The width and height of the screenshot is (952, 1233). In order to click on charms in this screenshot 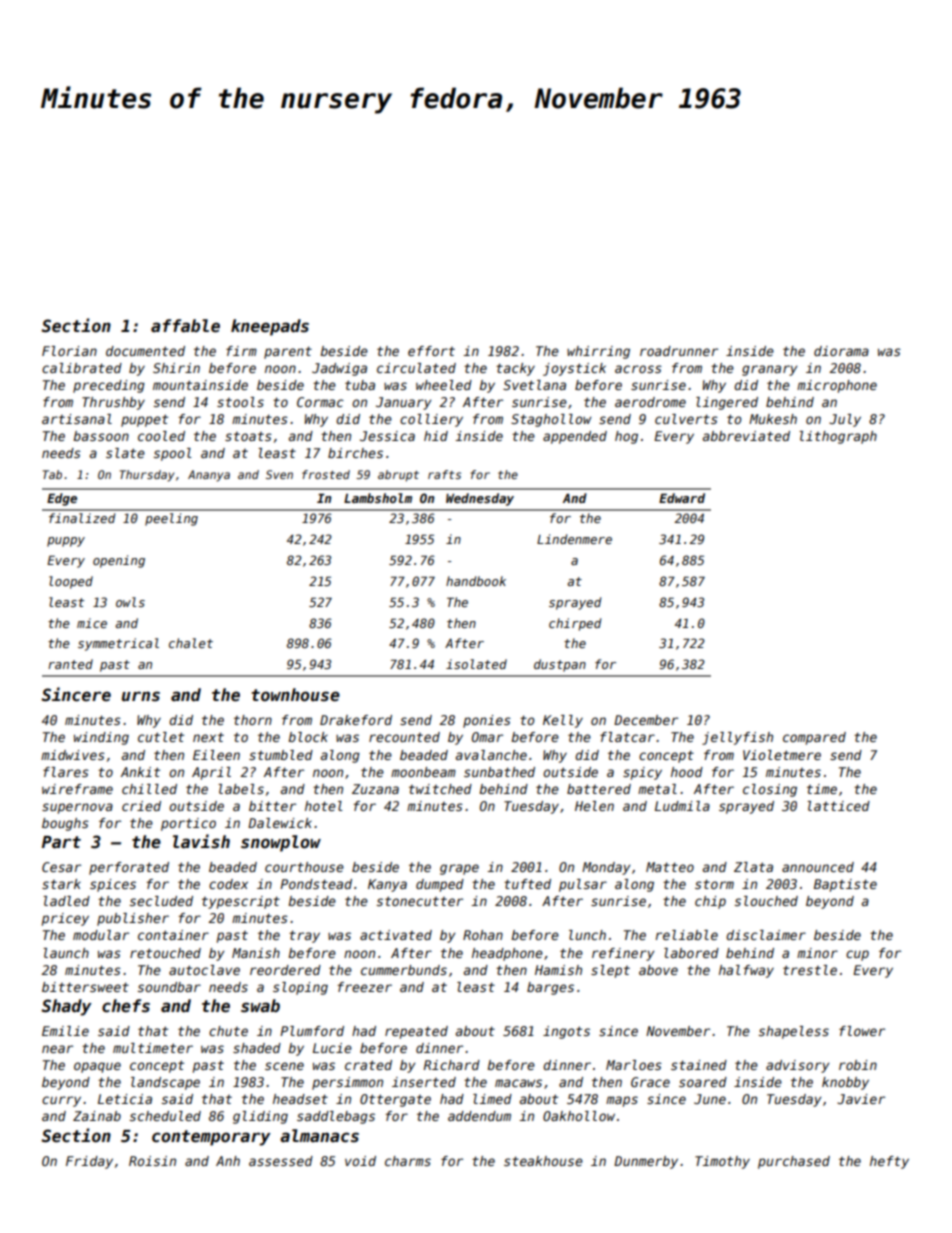, I will do `click(408, 1161)`.
